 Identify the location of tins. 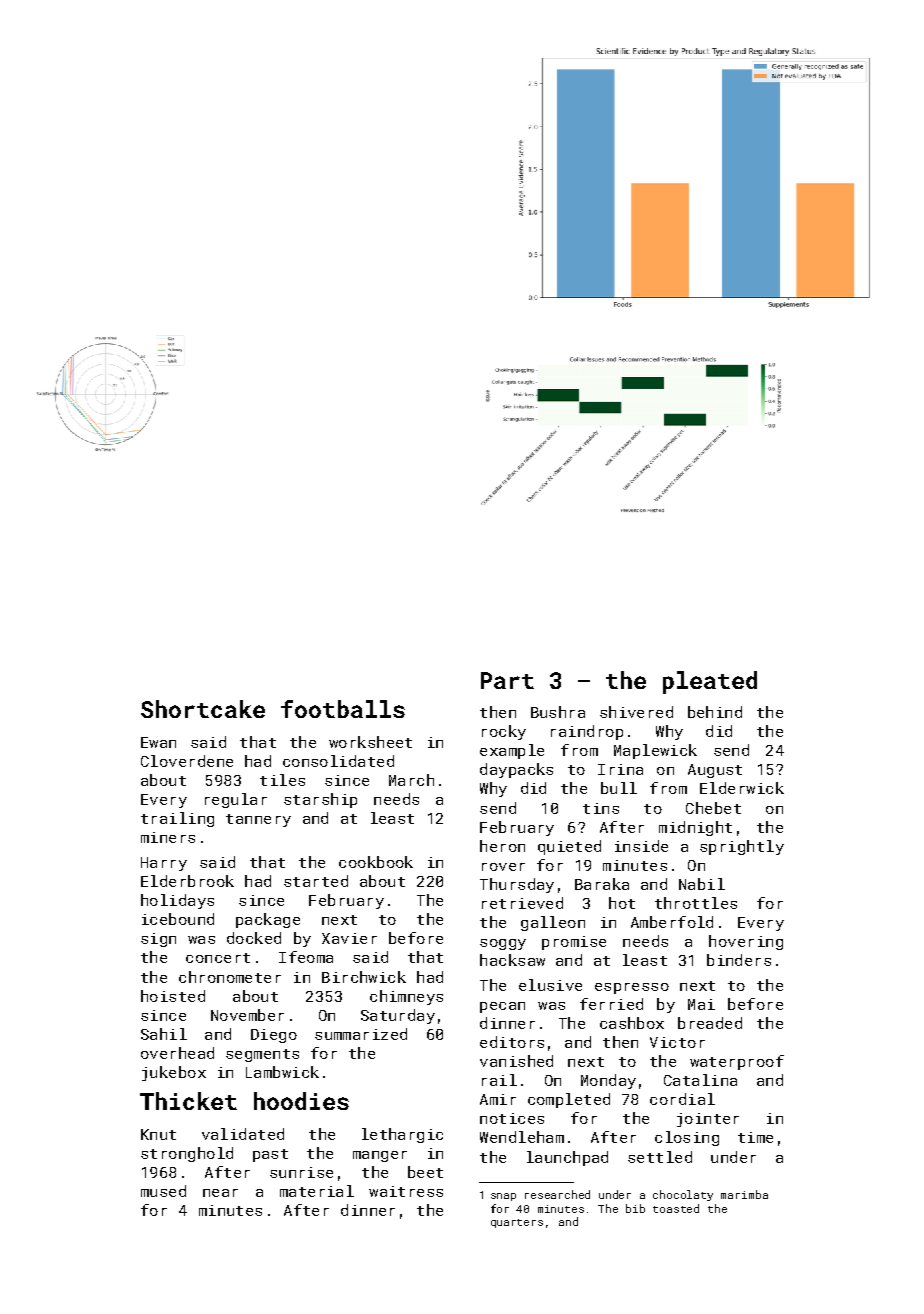
(601, 808).
